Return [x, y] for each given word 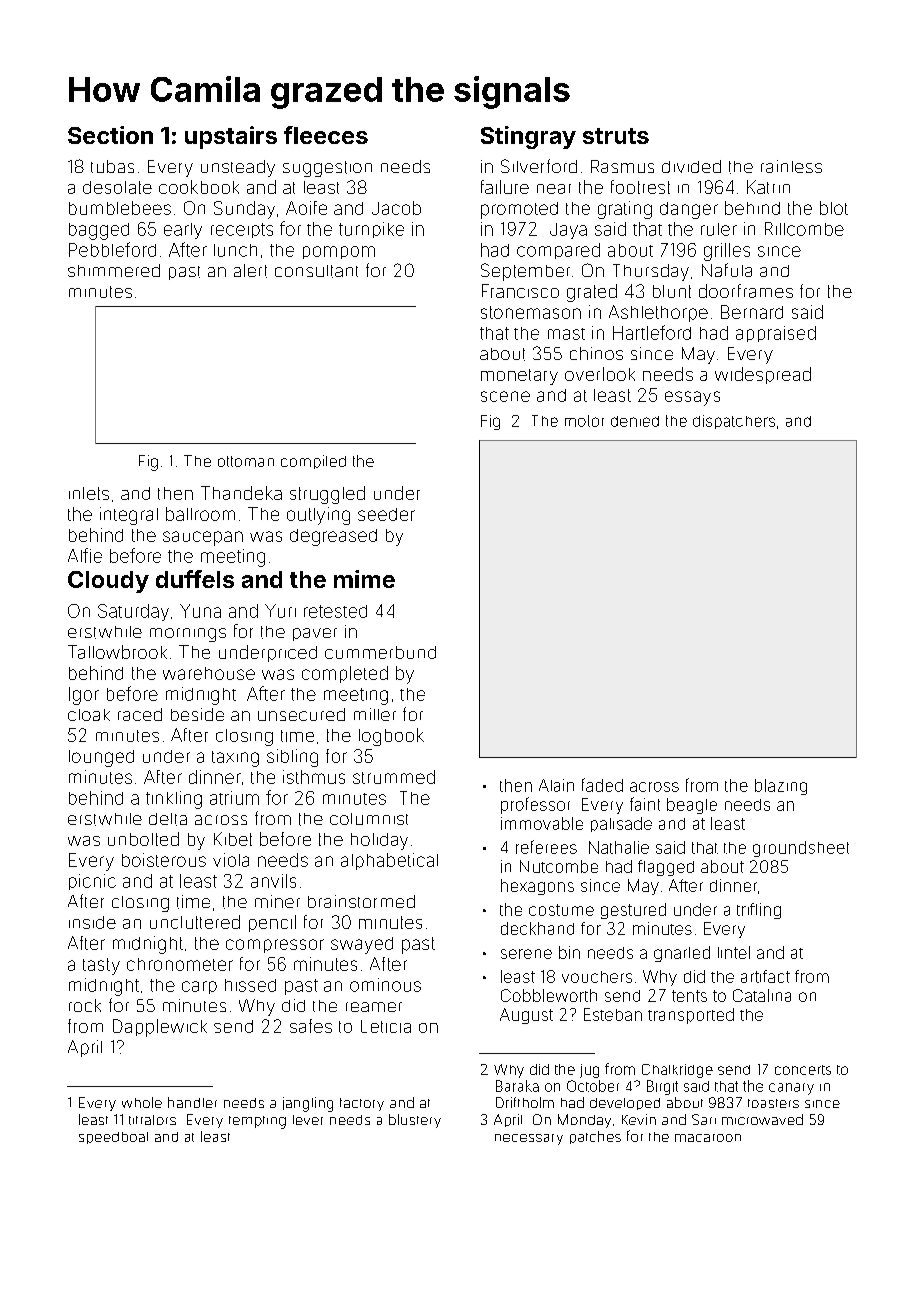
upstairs [231, 137]
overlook [600, 374]
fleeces [326, 135]
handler [192, 1102]
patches [595, 1137]
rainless [791, 166]
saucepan [203, 538]
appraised [776, 334]
